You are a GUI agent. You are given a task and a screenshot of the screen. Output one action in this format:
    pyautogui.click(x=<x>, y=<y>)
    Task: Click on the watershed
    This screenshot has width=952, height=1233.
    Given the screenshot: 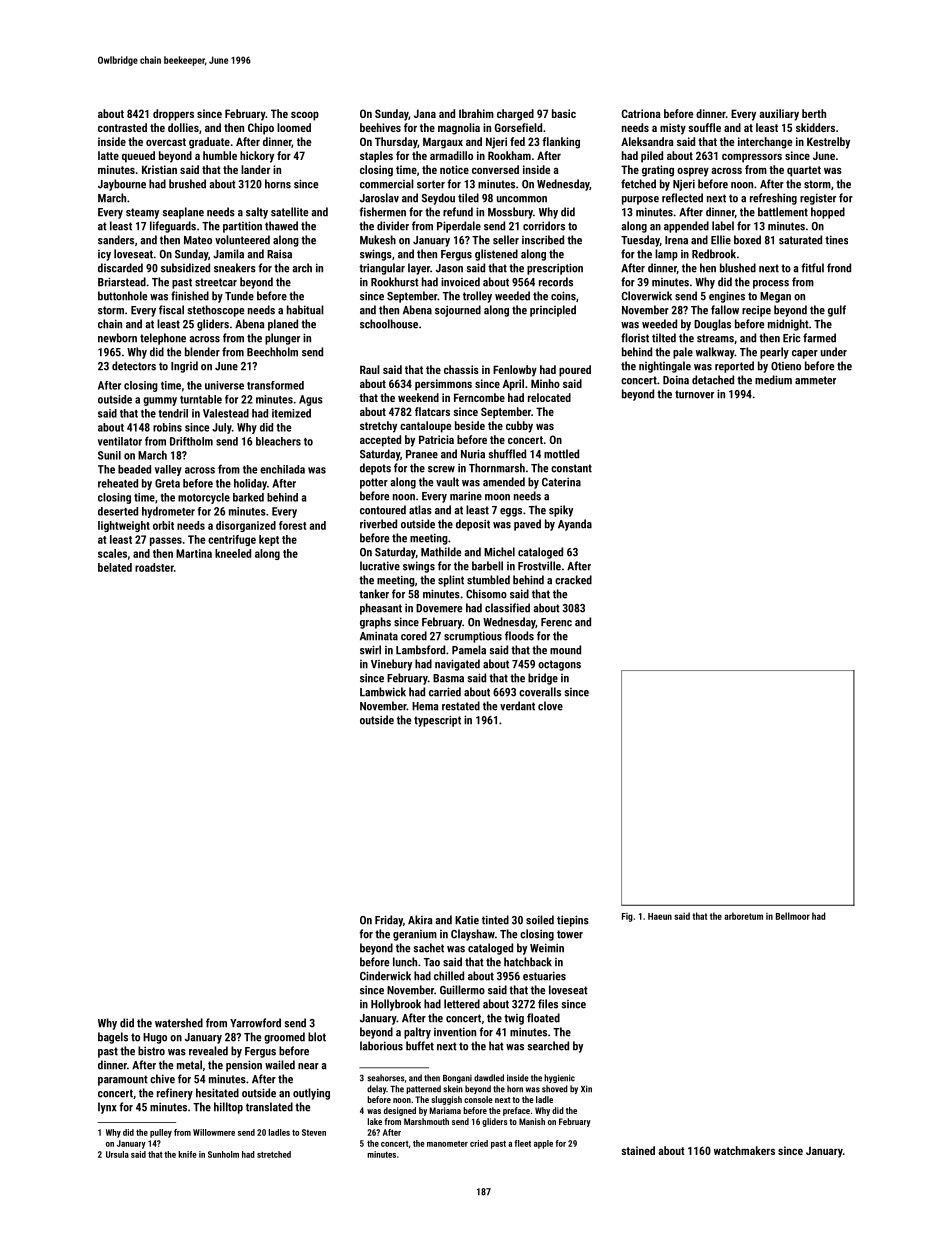 What is the action you would take?
    pyautogui.click(x=179, y=1023)
